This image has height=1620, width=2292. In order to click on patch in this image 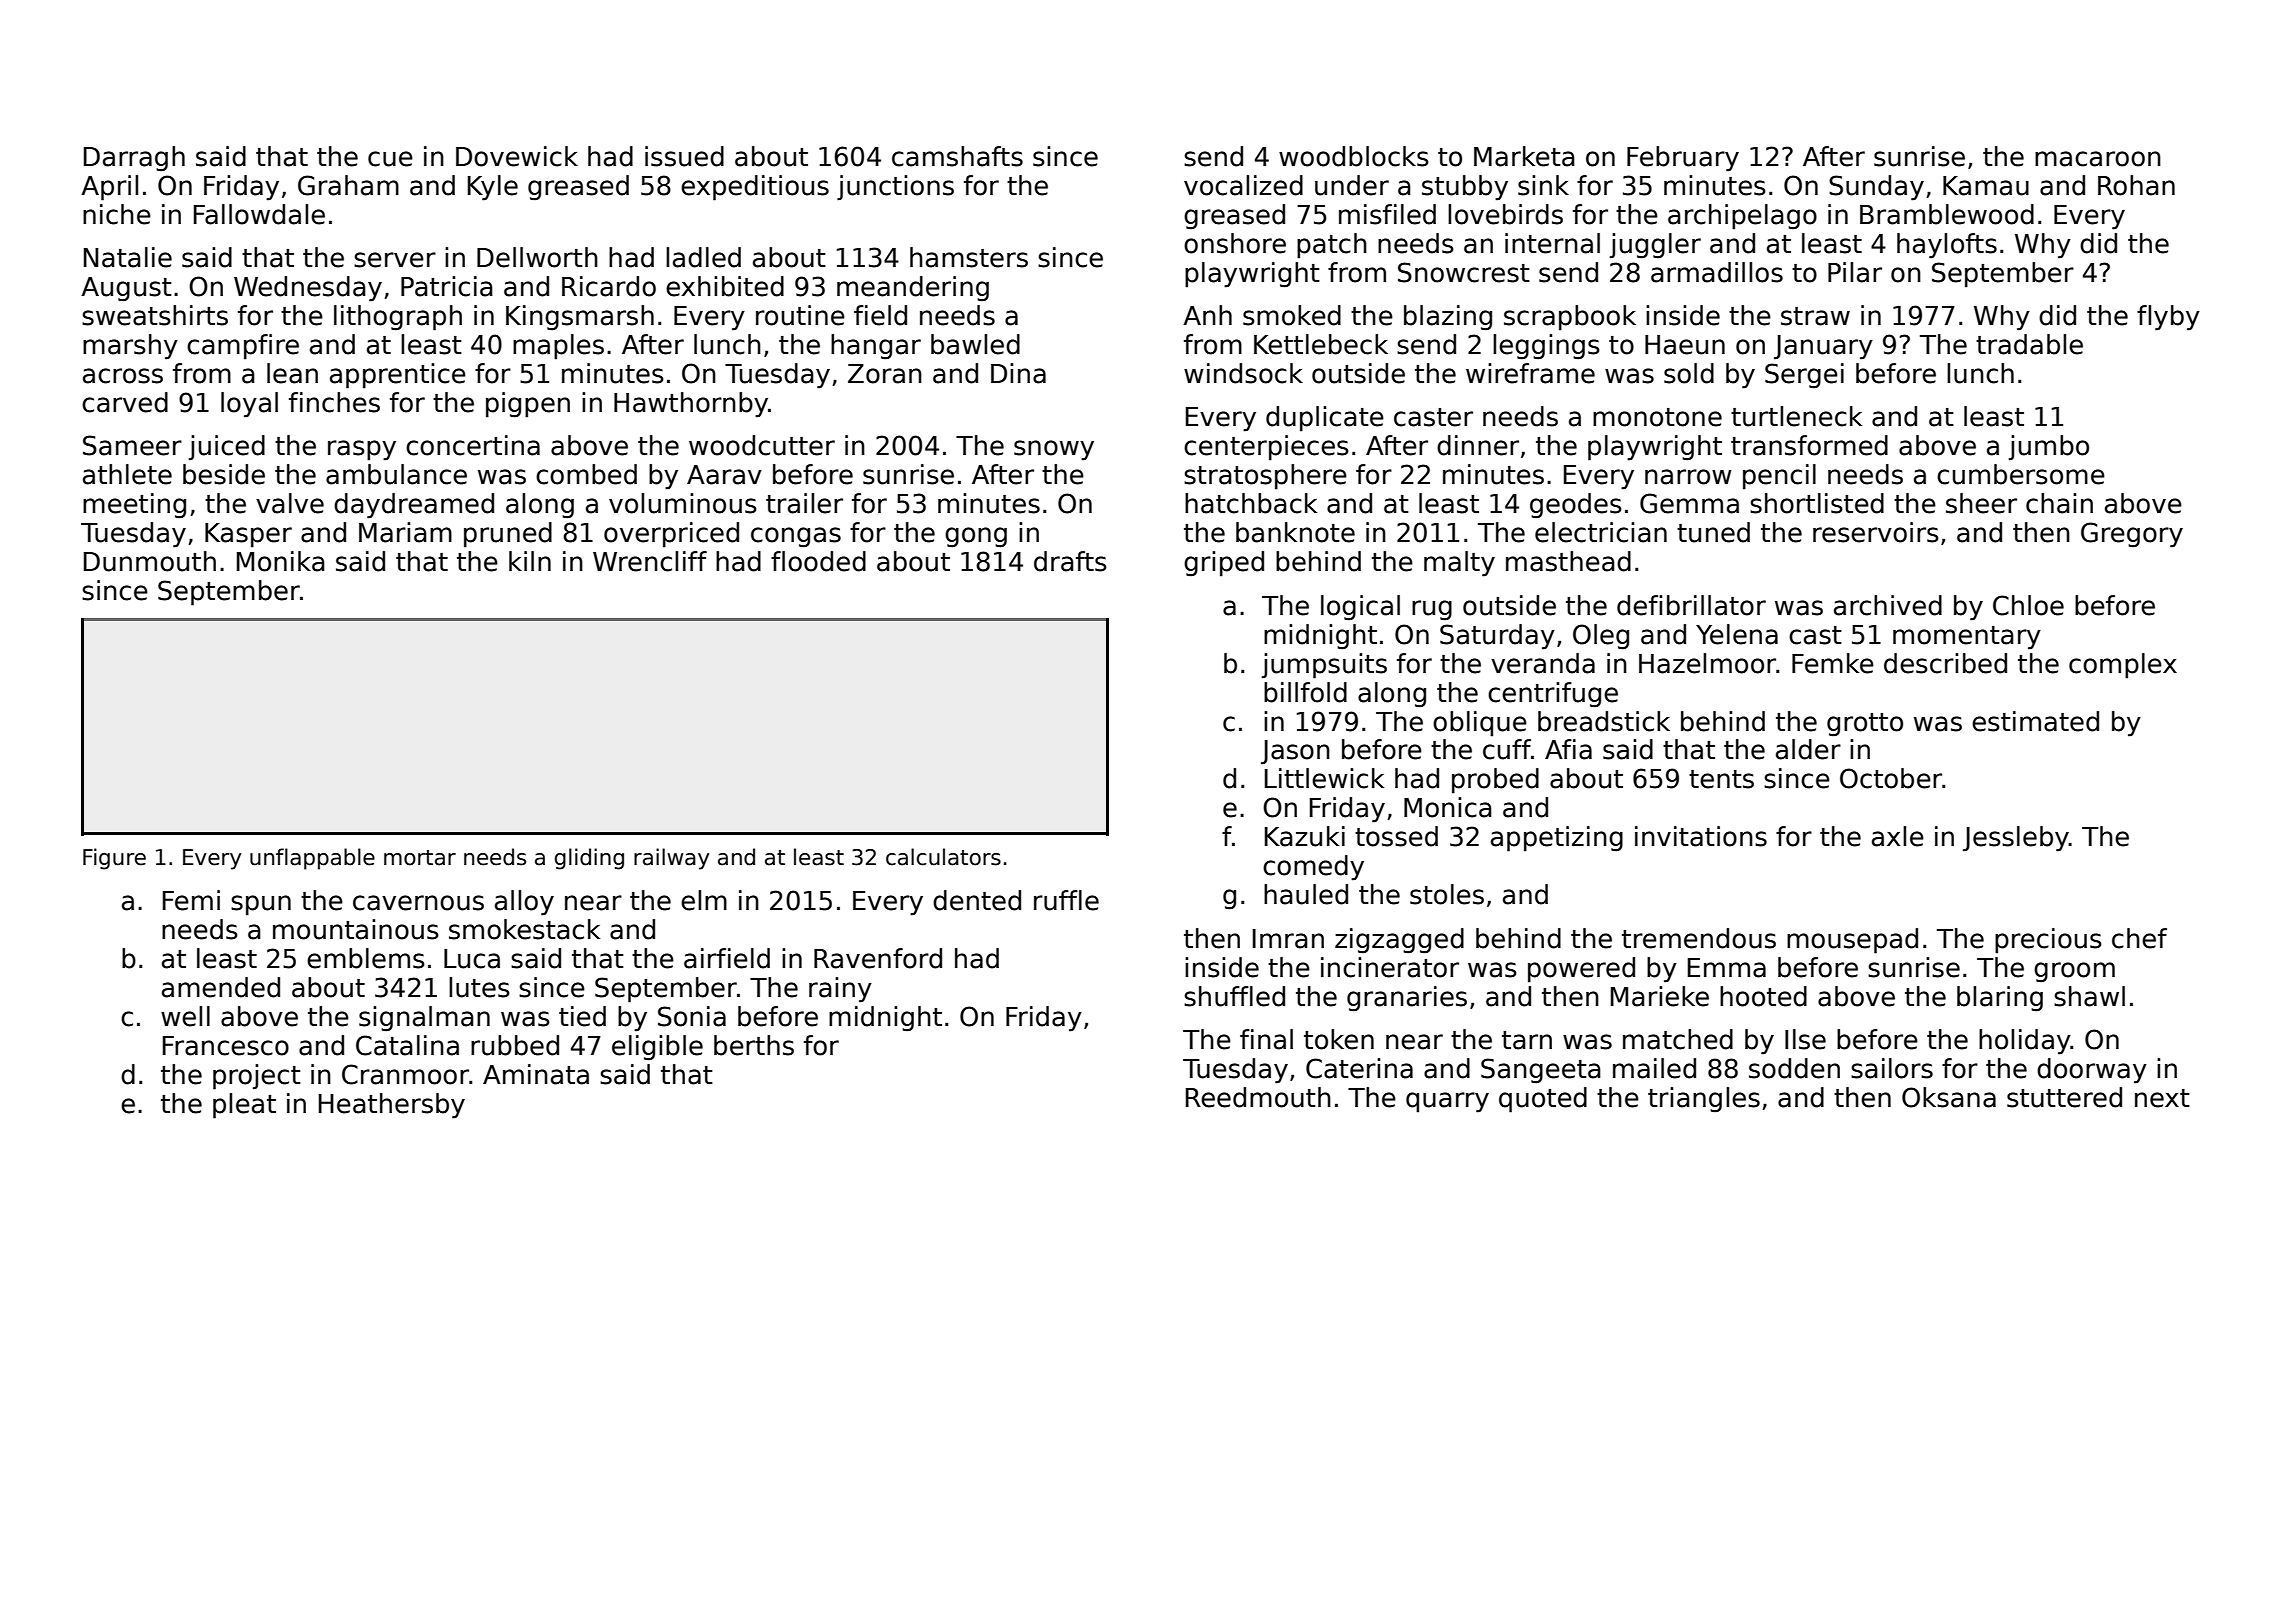, I will do `click(1332, 246)`.
